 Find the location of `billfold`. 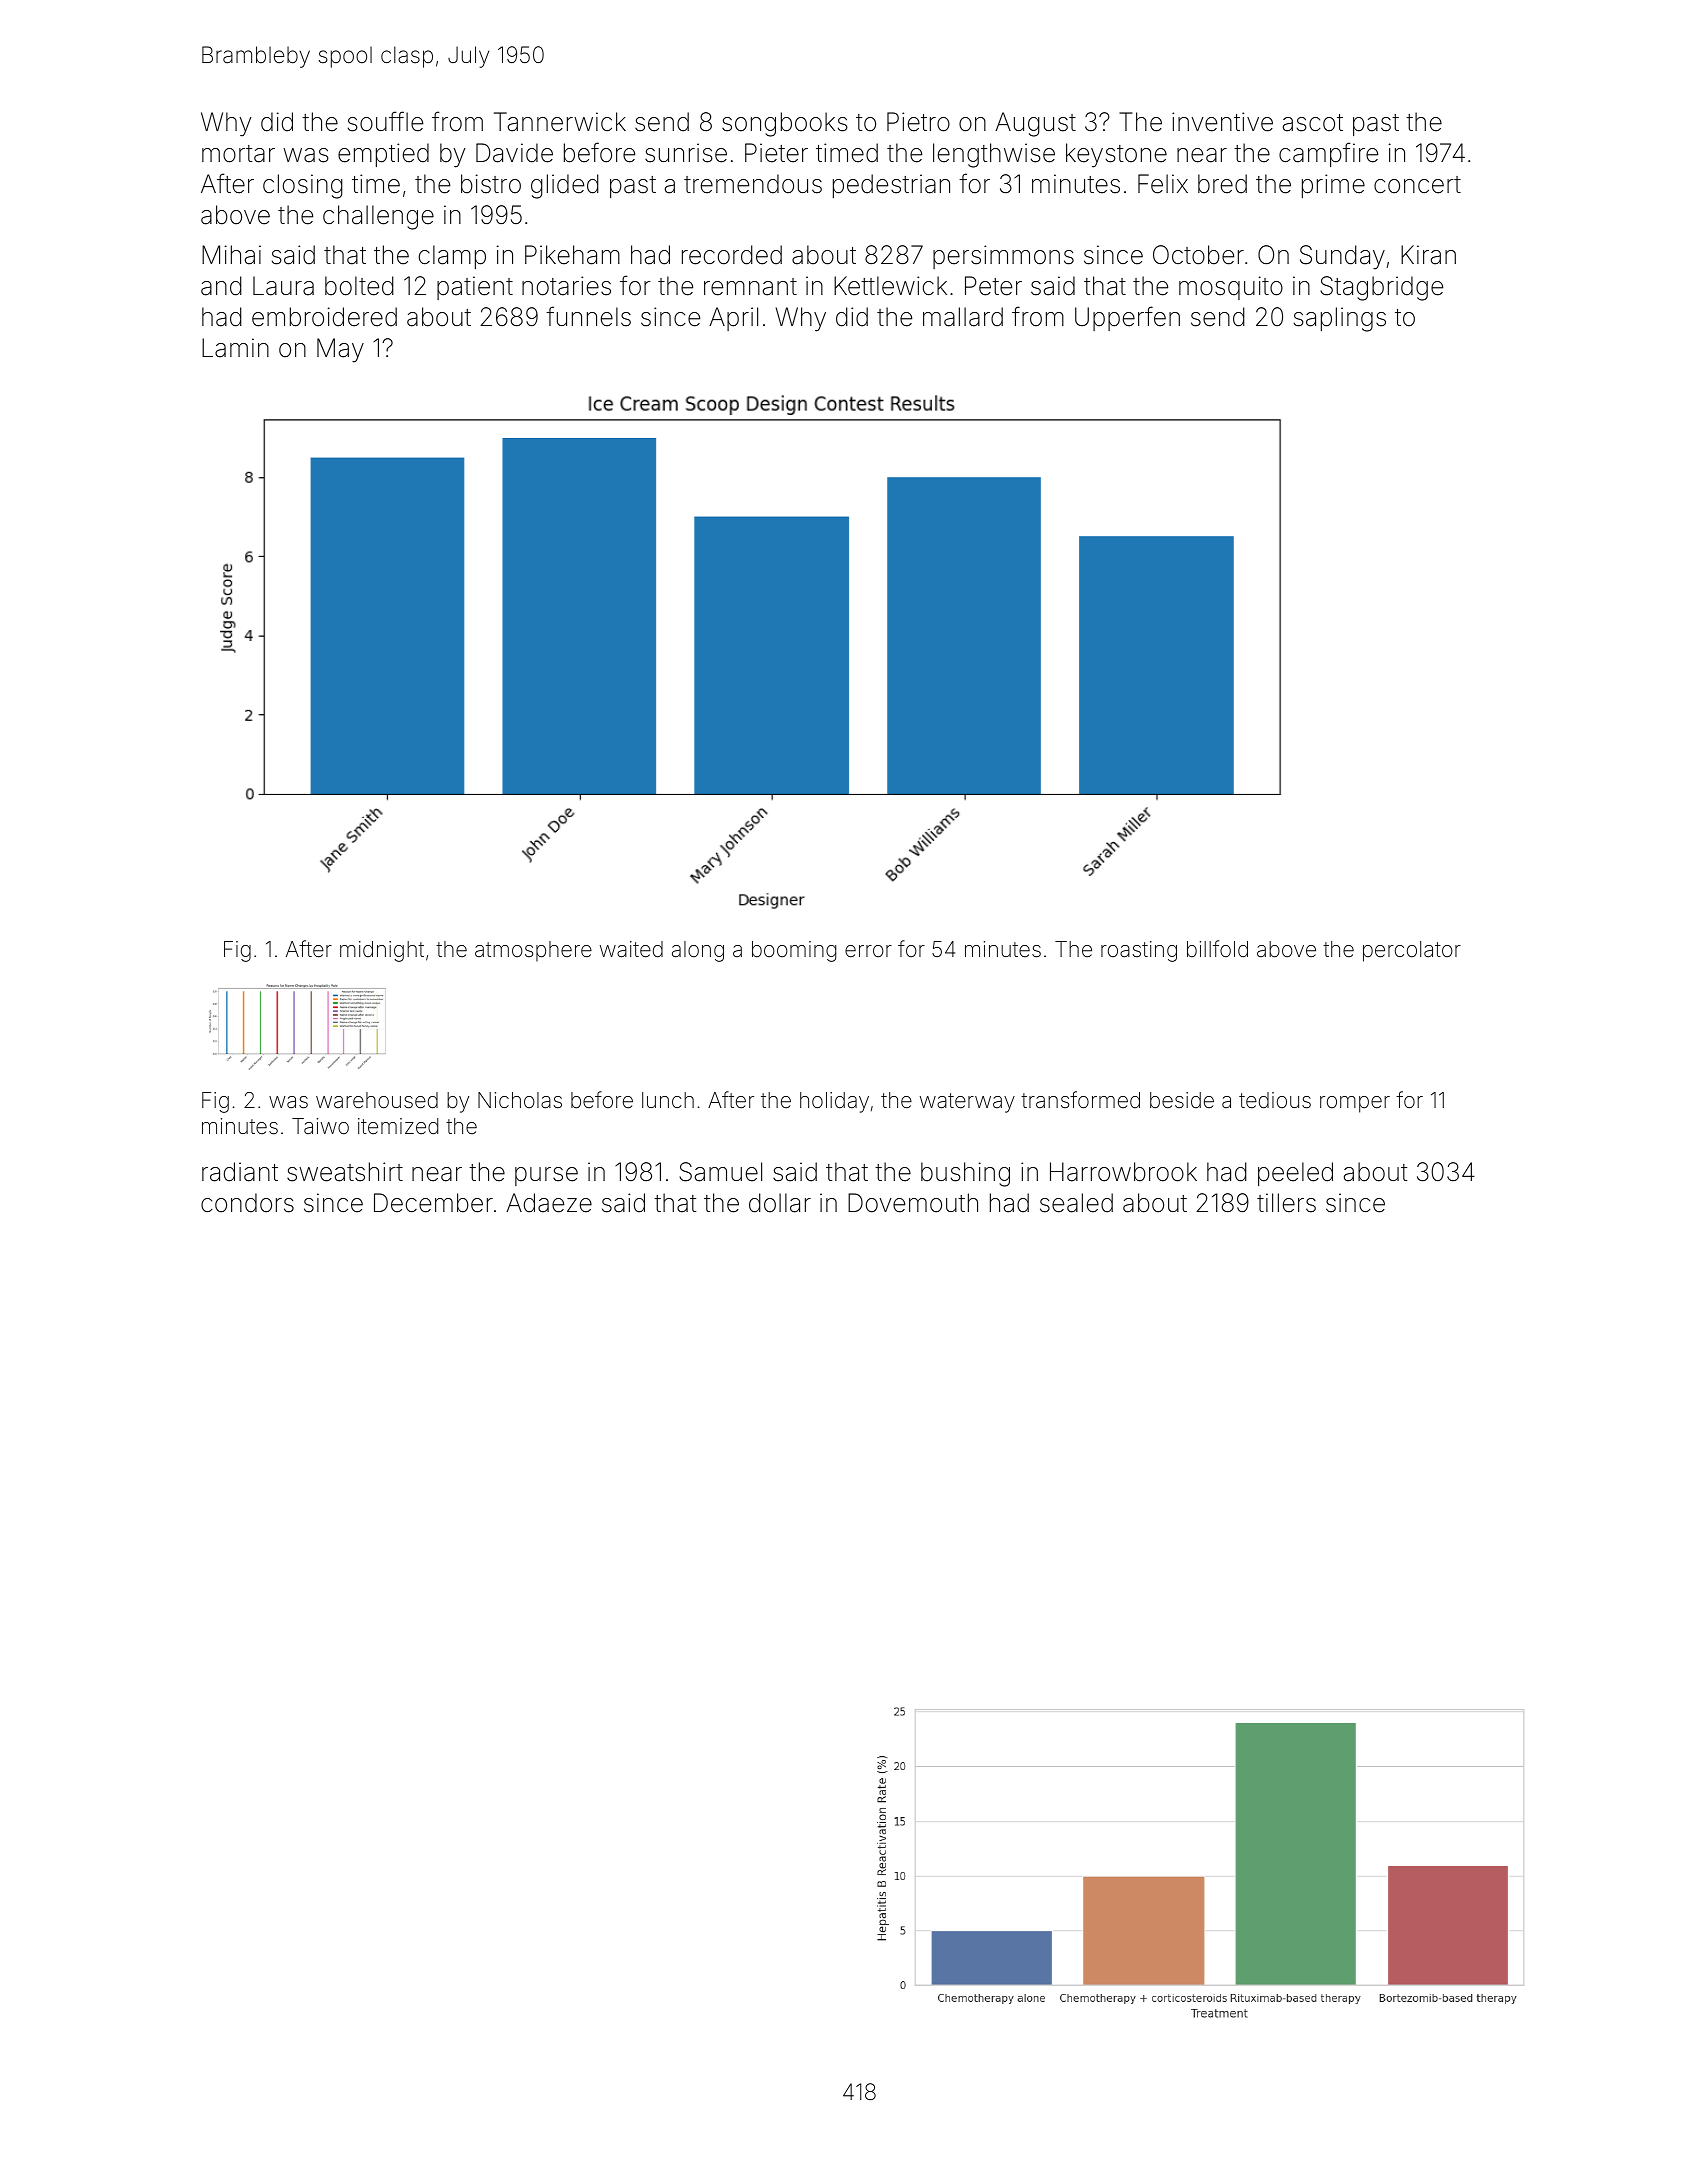

billfold is located at coordinates (1217, 949).
